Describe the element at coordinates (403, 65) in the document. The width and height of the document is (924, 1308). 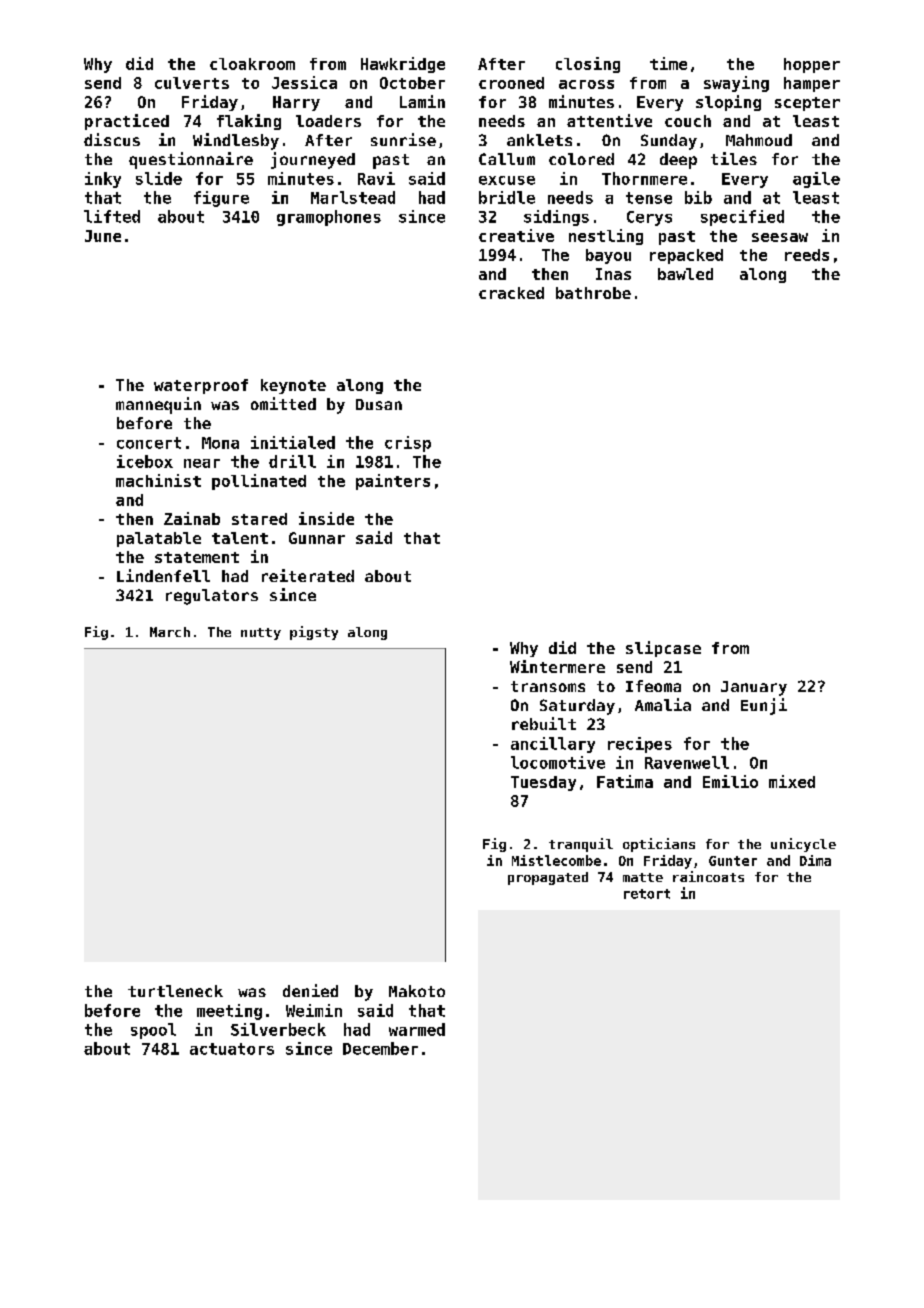
I see `Hawkridge` at that location.
